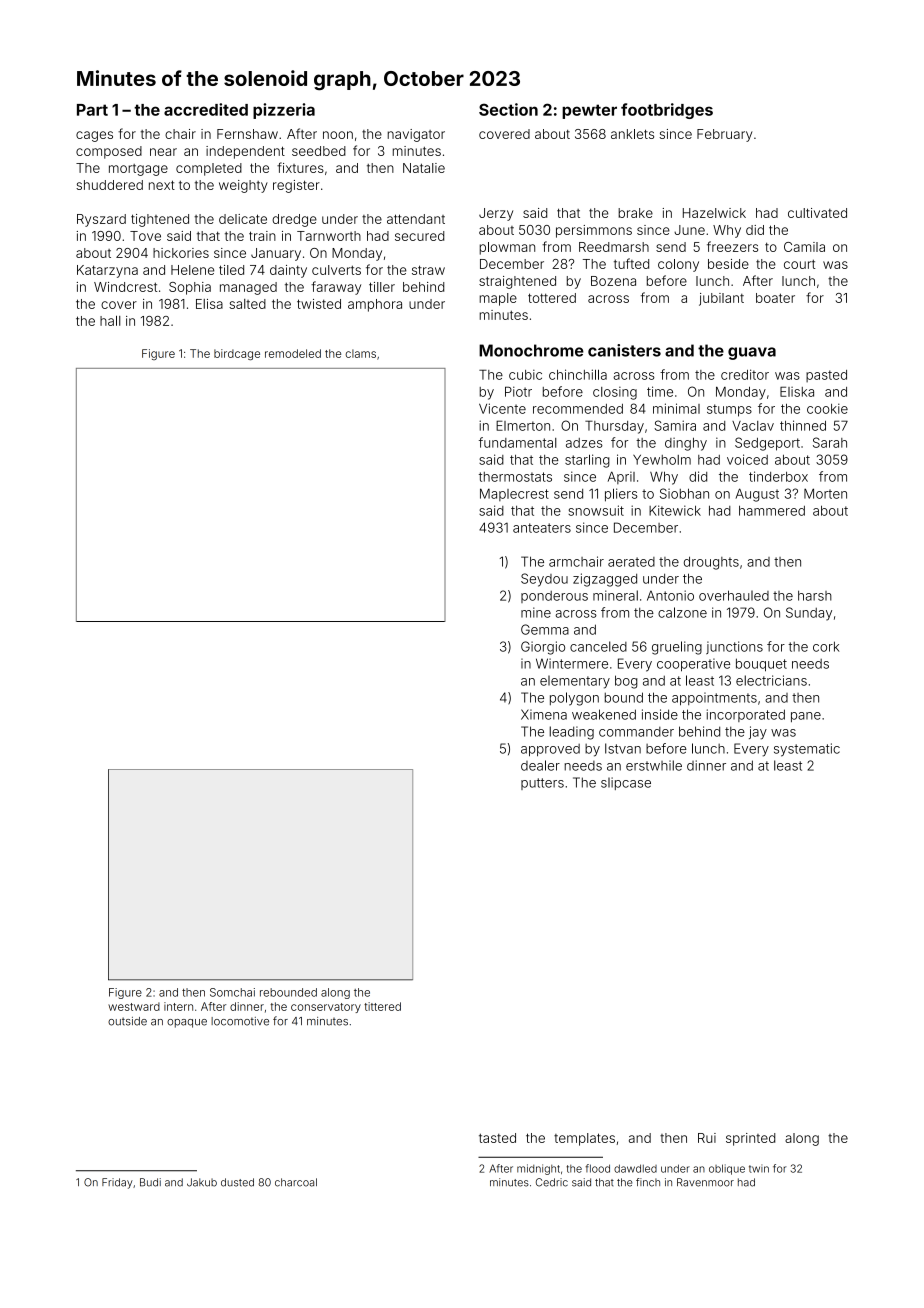 This screenshot has width=924, height=1308. Describe the element at coordinates (382, 1006) in the screenshot. I see `tittered` at that location.
